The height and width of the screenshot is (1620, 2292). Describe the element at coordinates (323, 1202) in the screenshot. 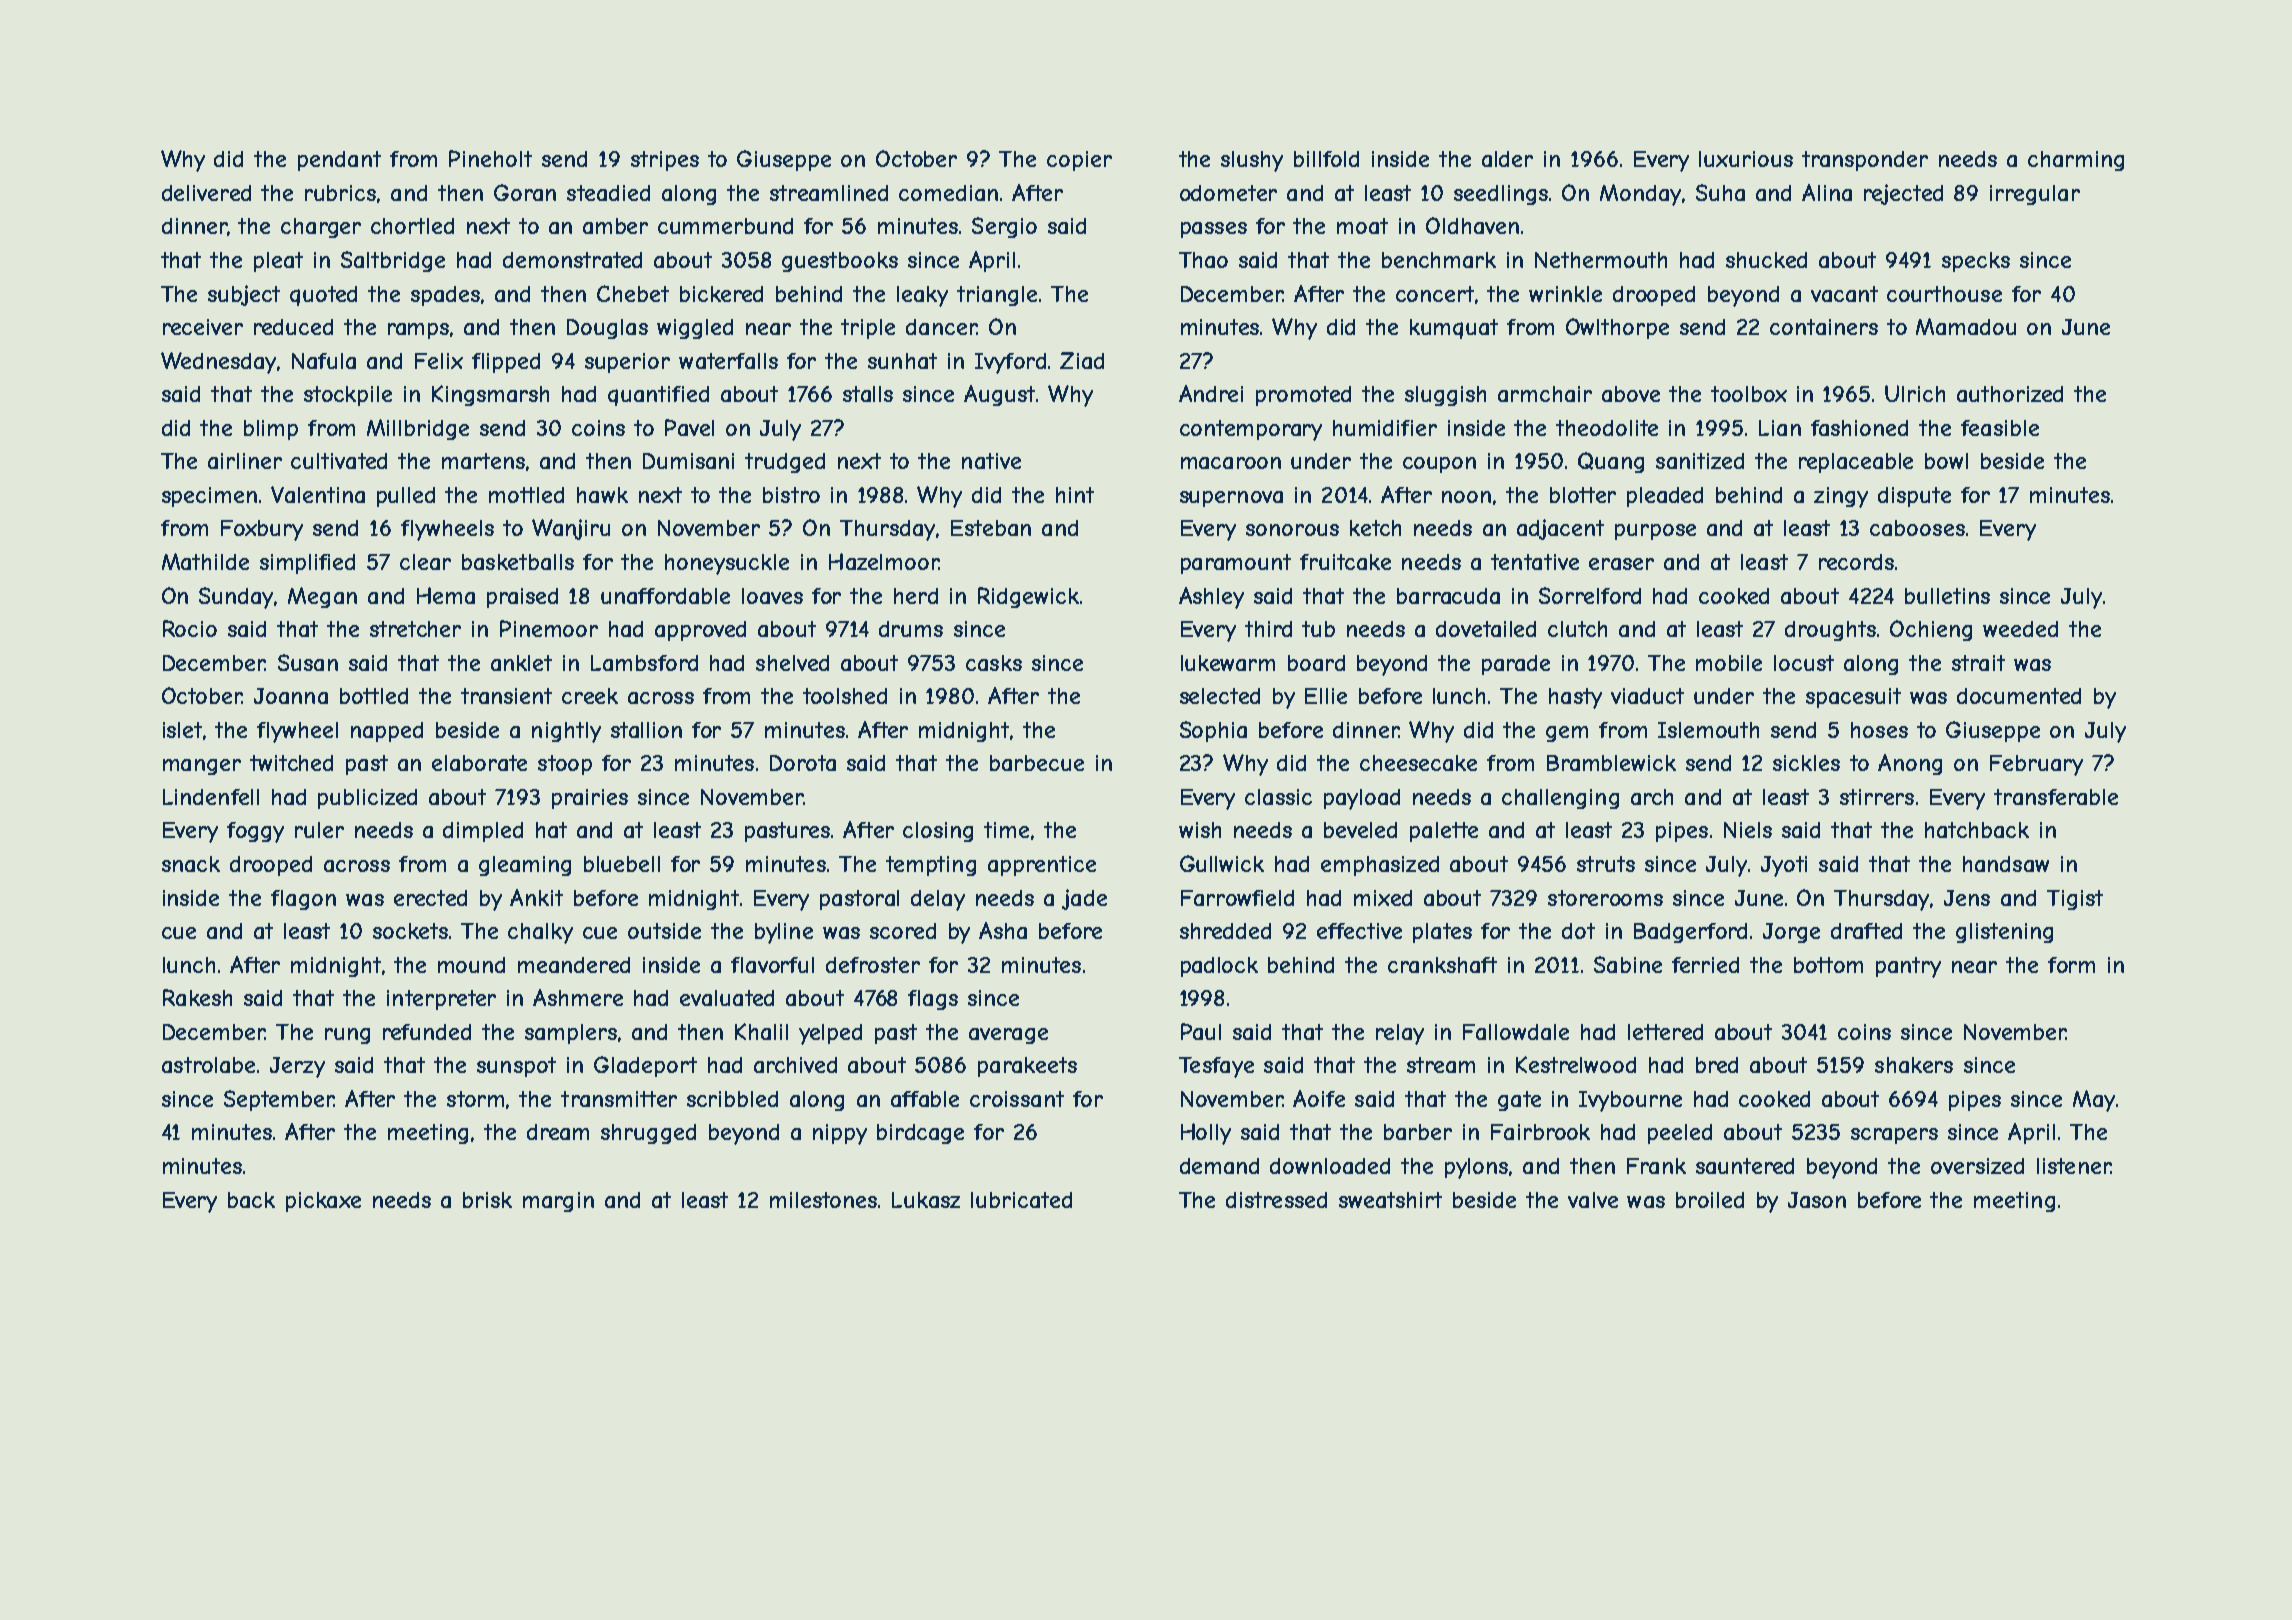

I see `pickaxe` at that location.
